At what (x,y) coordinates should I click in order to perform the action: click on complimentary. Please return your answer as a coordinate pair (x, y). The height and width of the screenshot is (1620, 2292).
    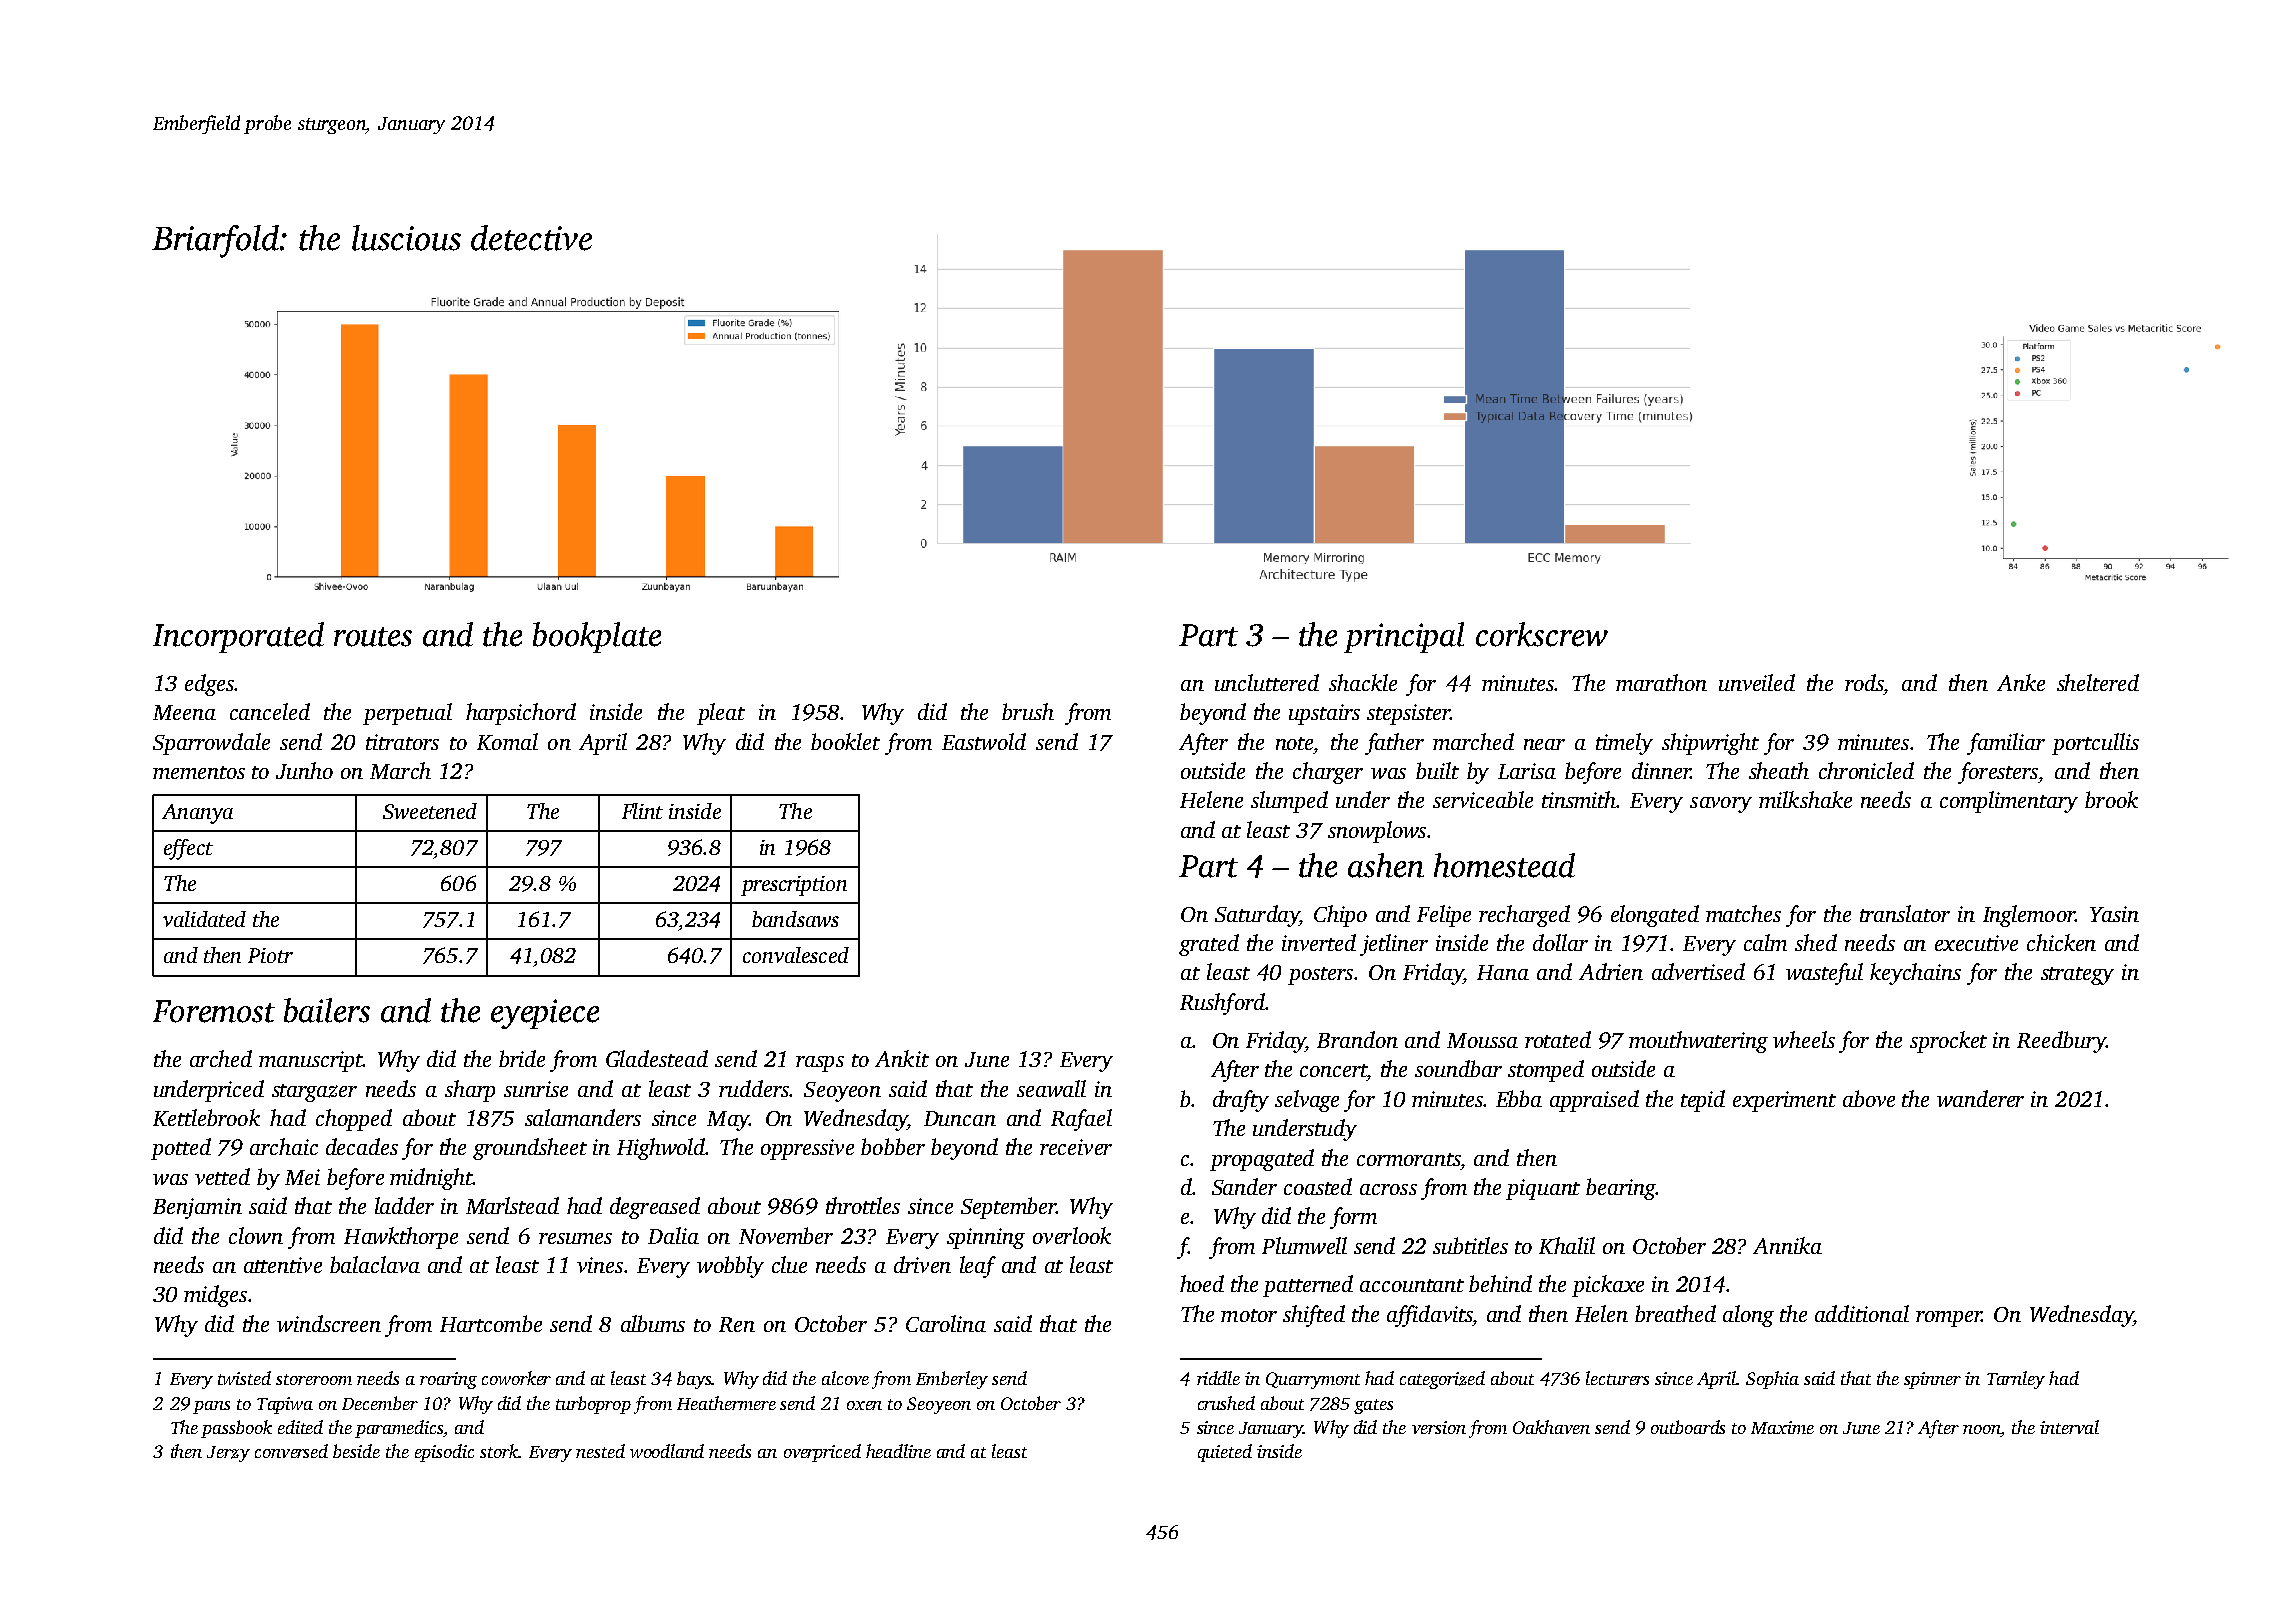
    Looking at the image, I should click on (2009, 802).
